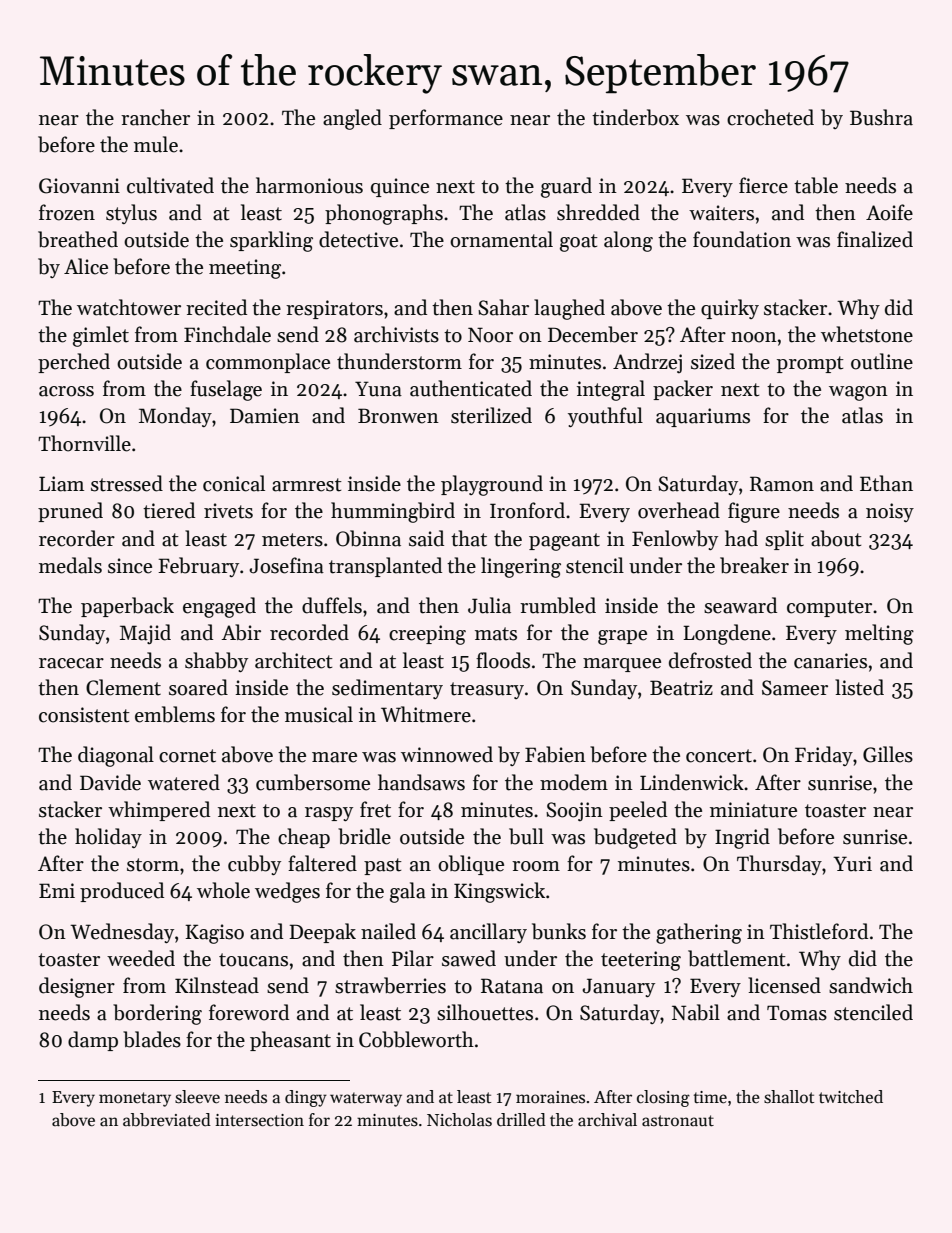  What do you see at coordinates (469, 958) in the screenshot?
I see `sawed` at bounding box center [469, 958].
